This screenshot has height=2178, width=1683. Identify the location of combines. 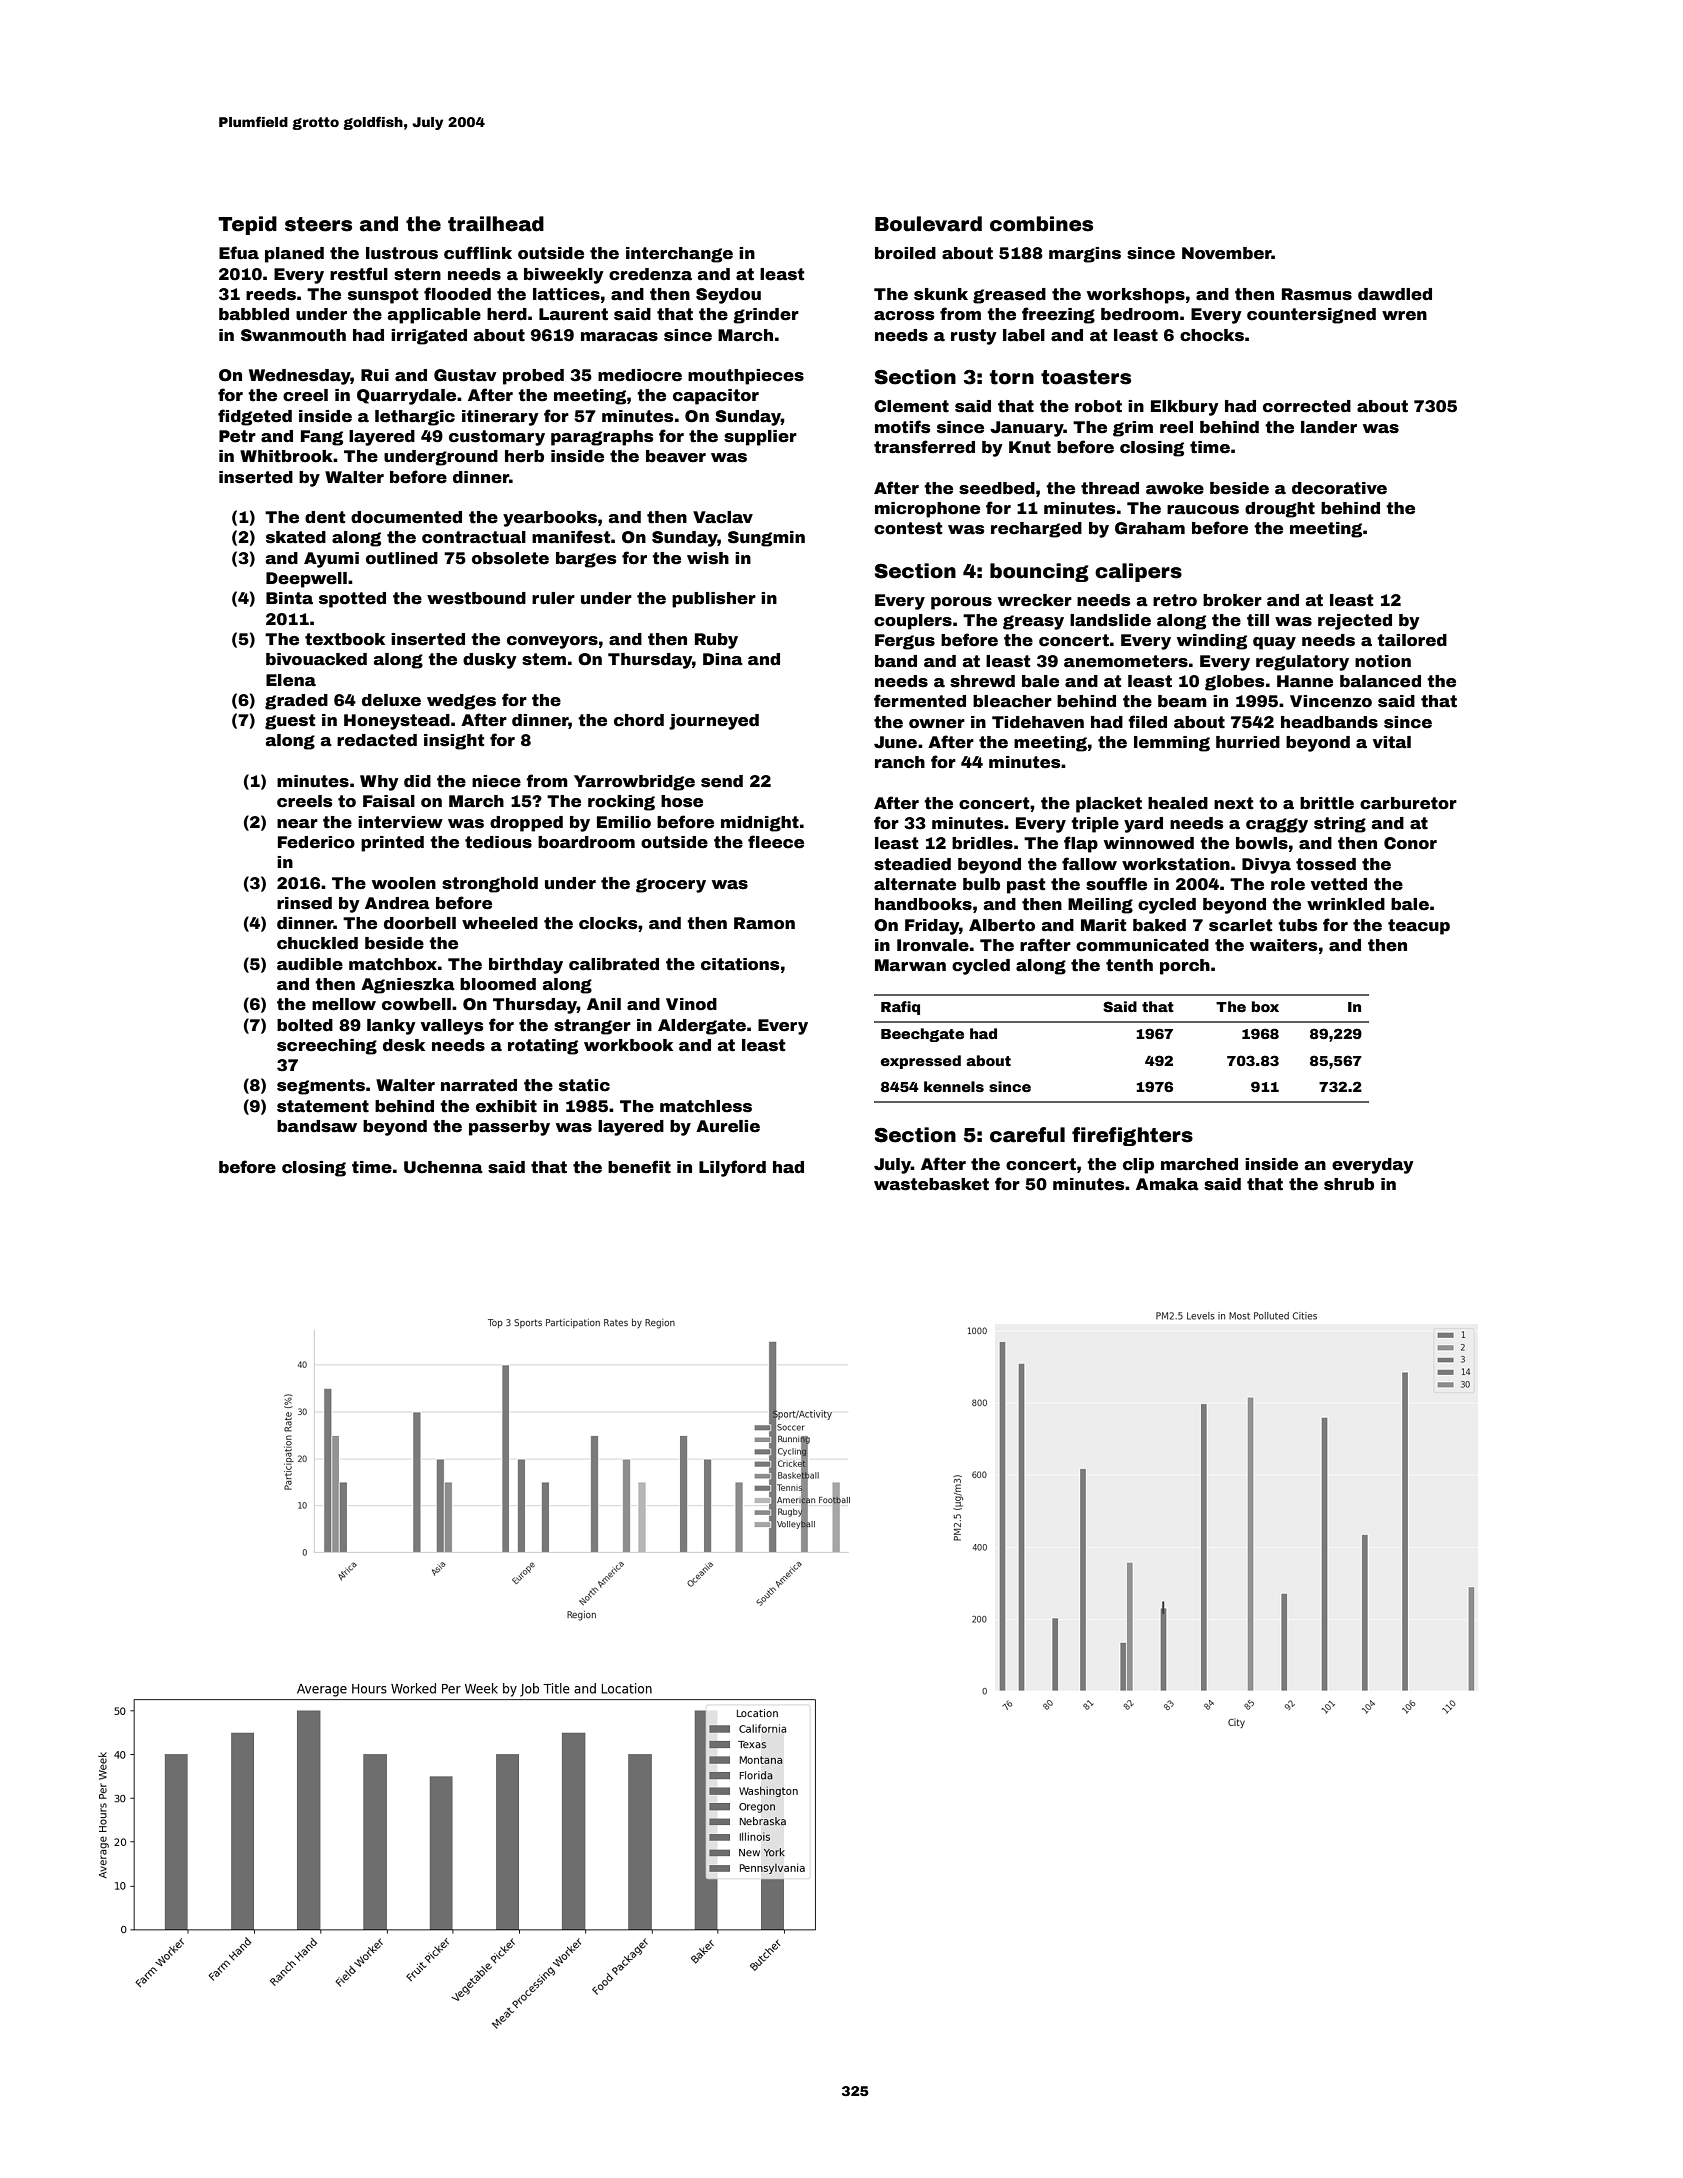
(1041, 224).
